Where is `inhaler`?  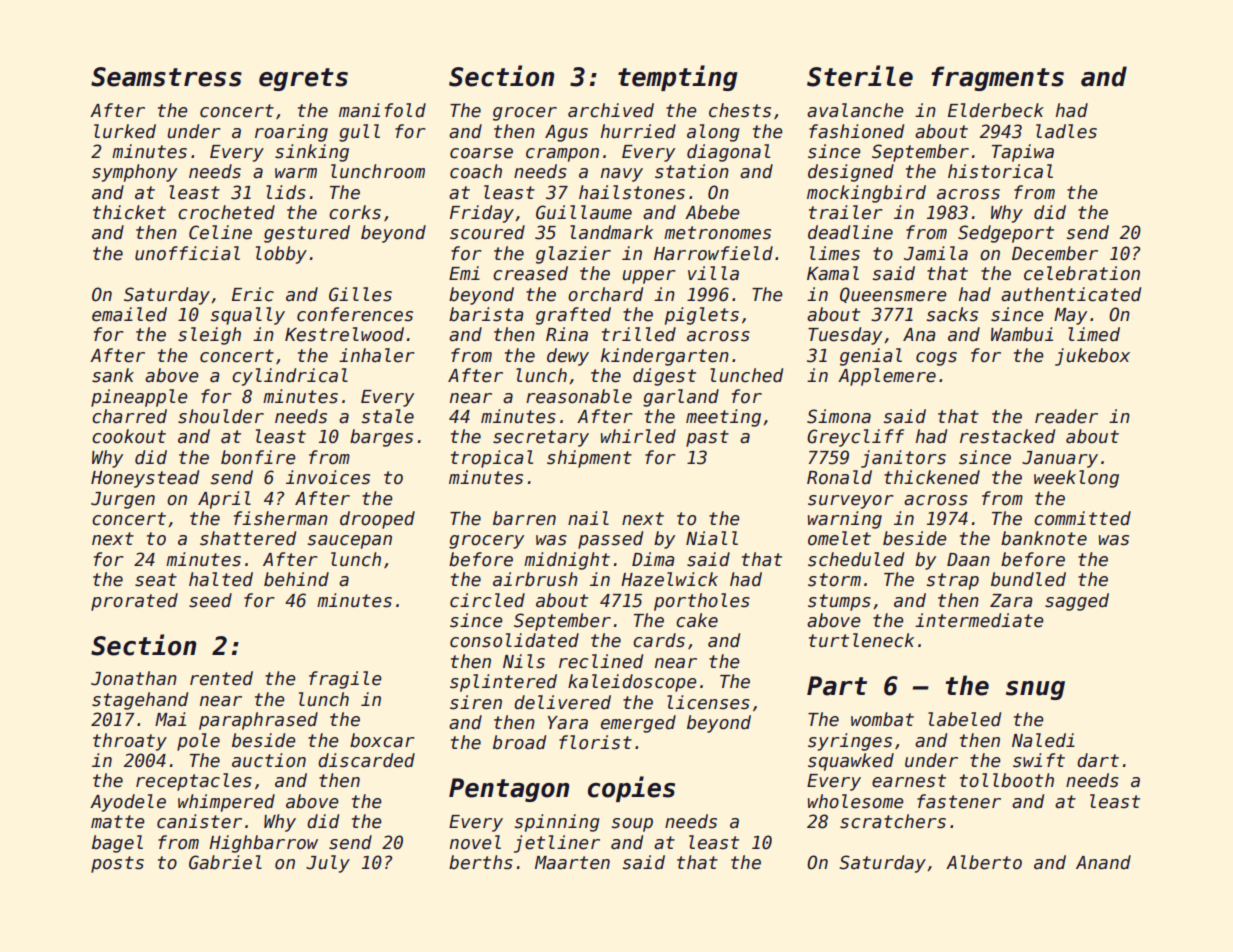 inhaler is located at coordinates (377, 355).
